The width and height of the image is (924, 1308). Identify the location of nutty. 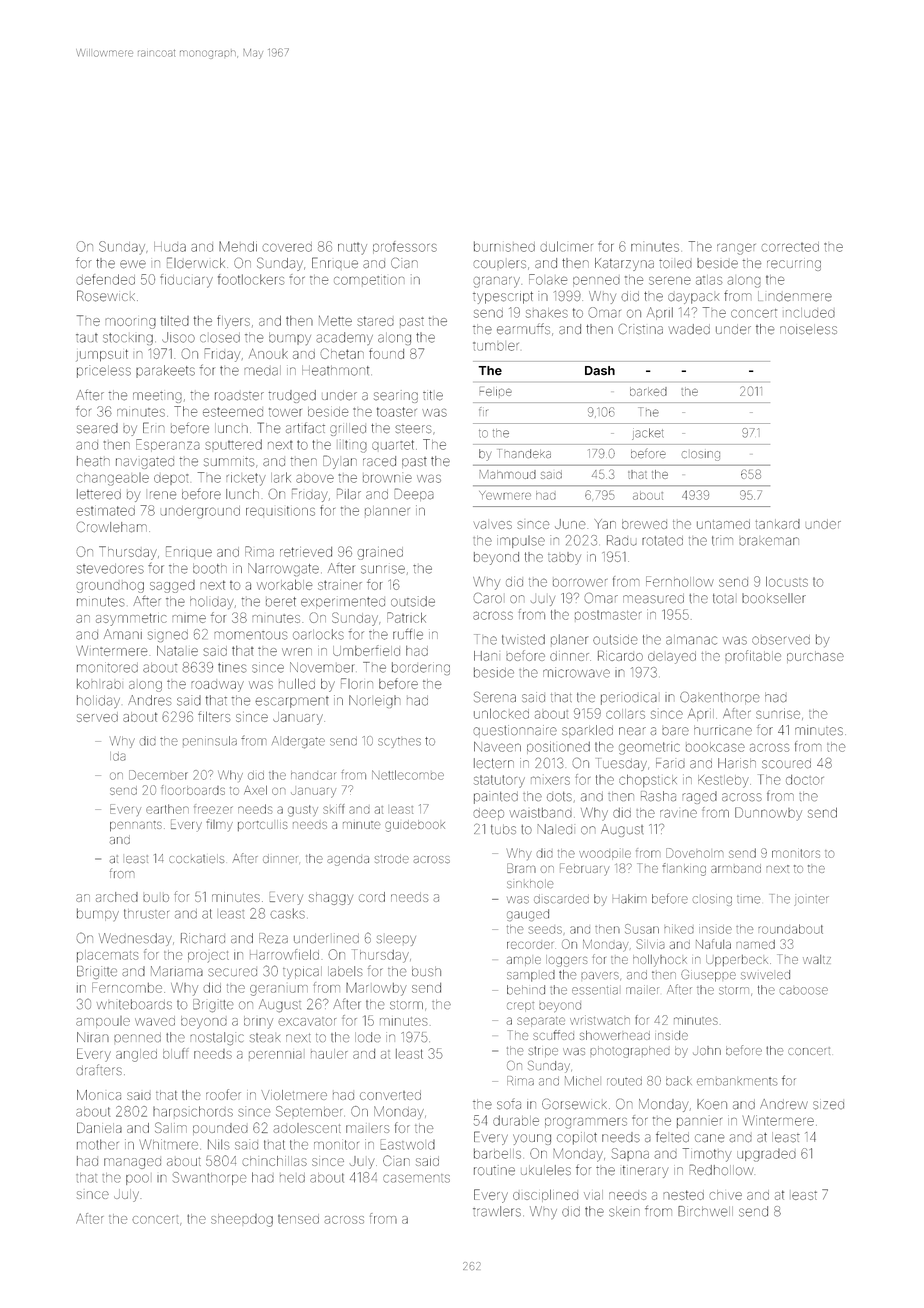
(352, 249).
